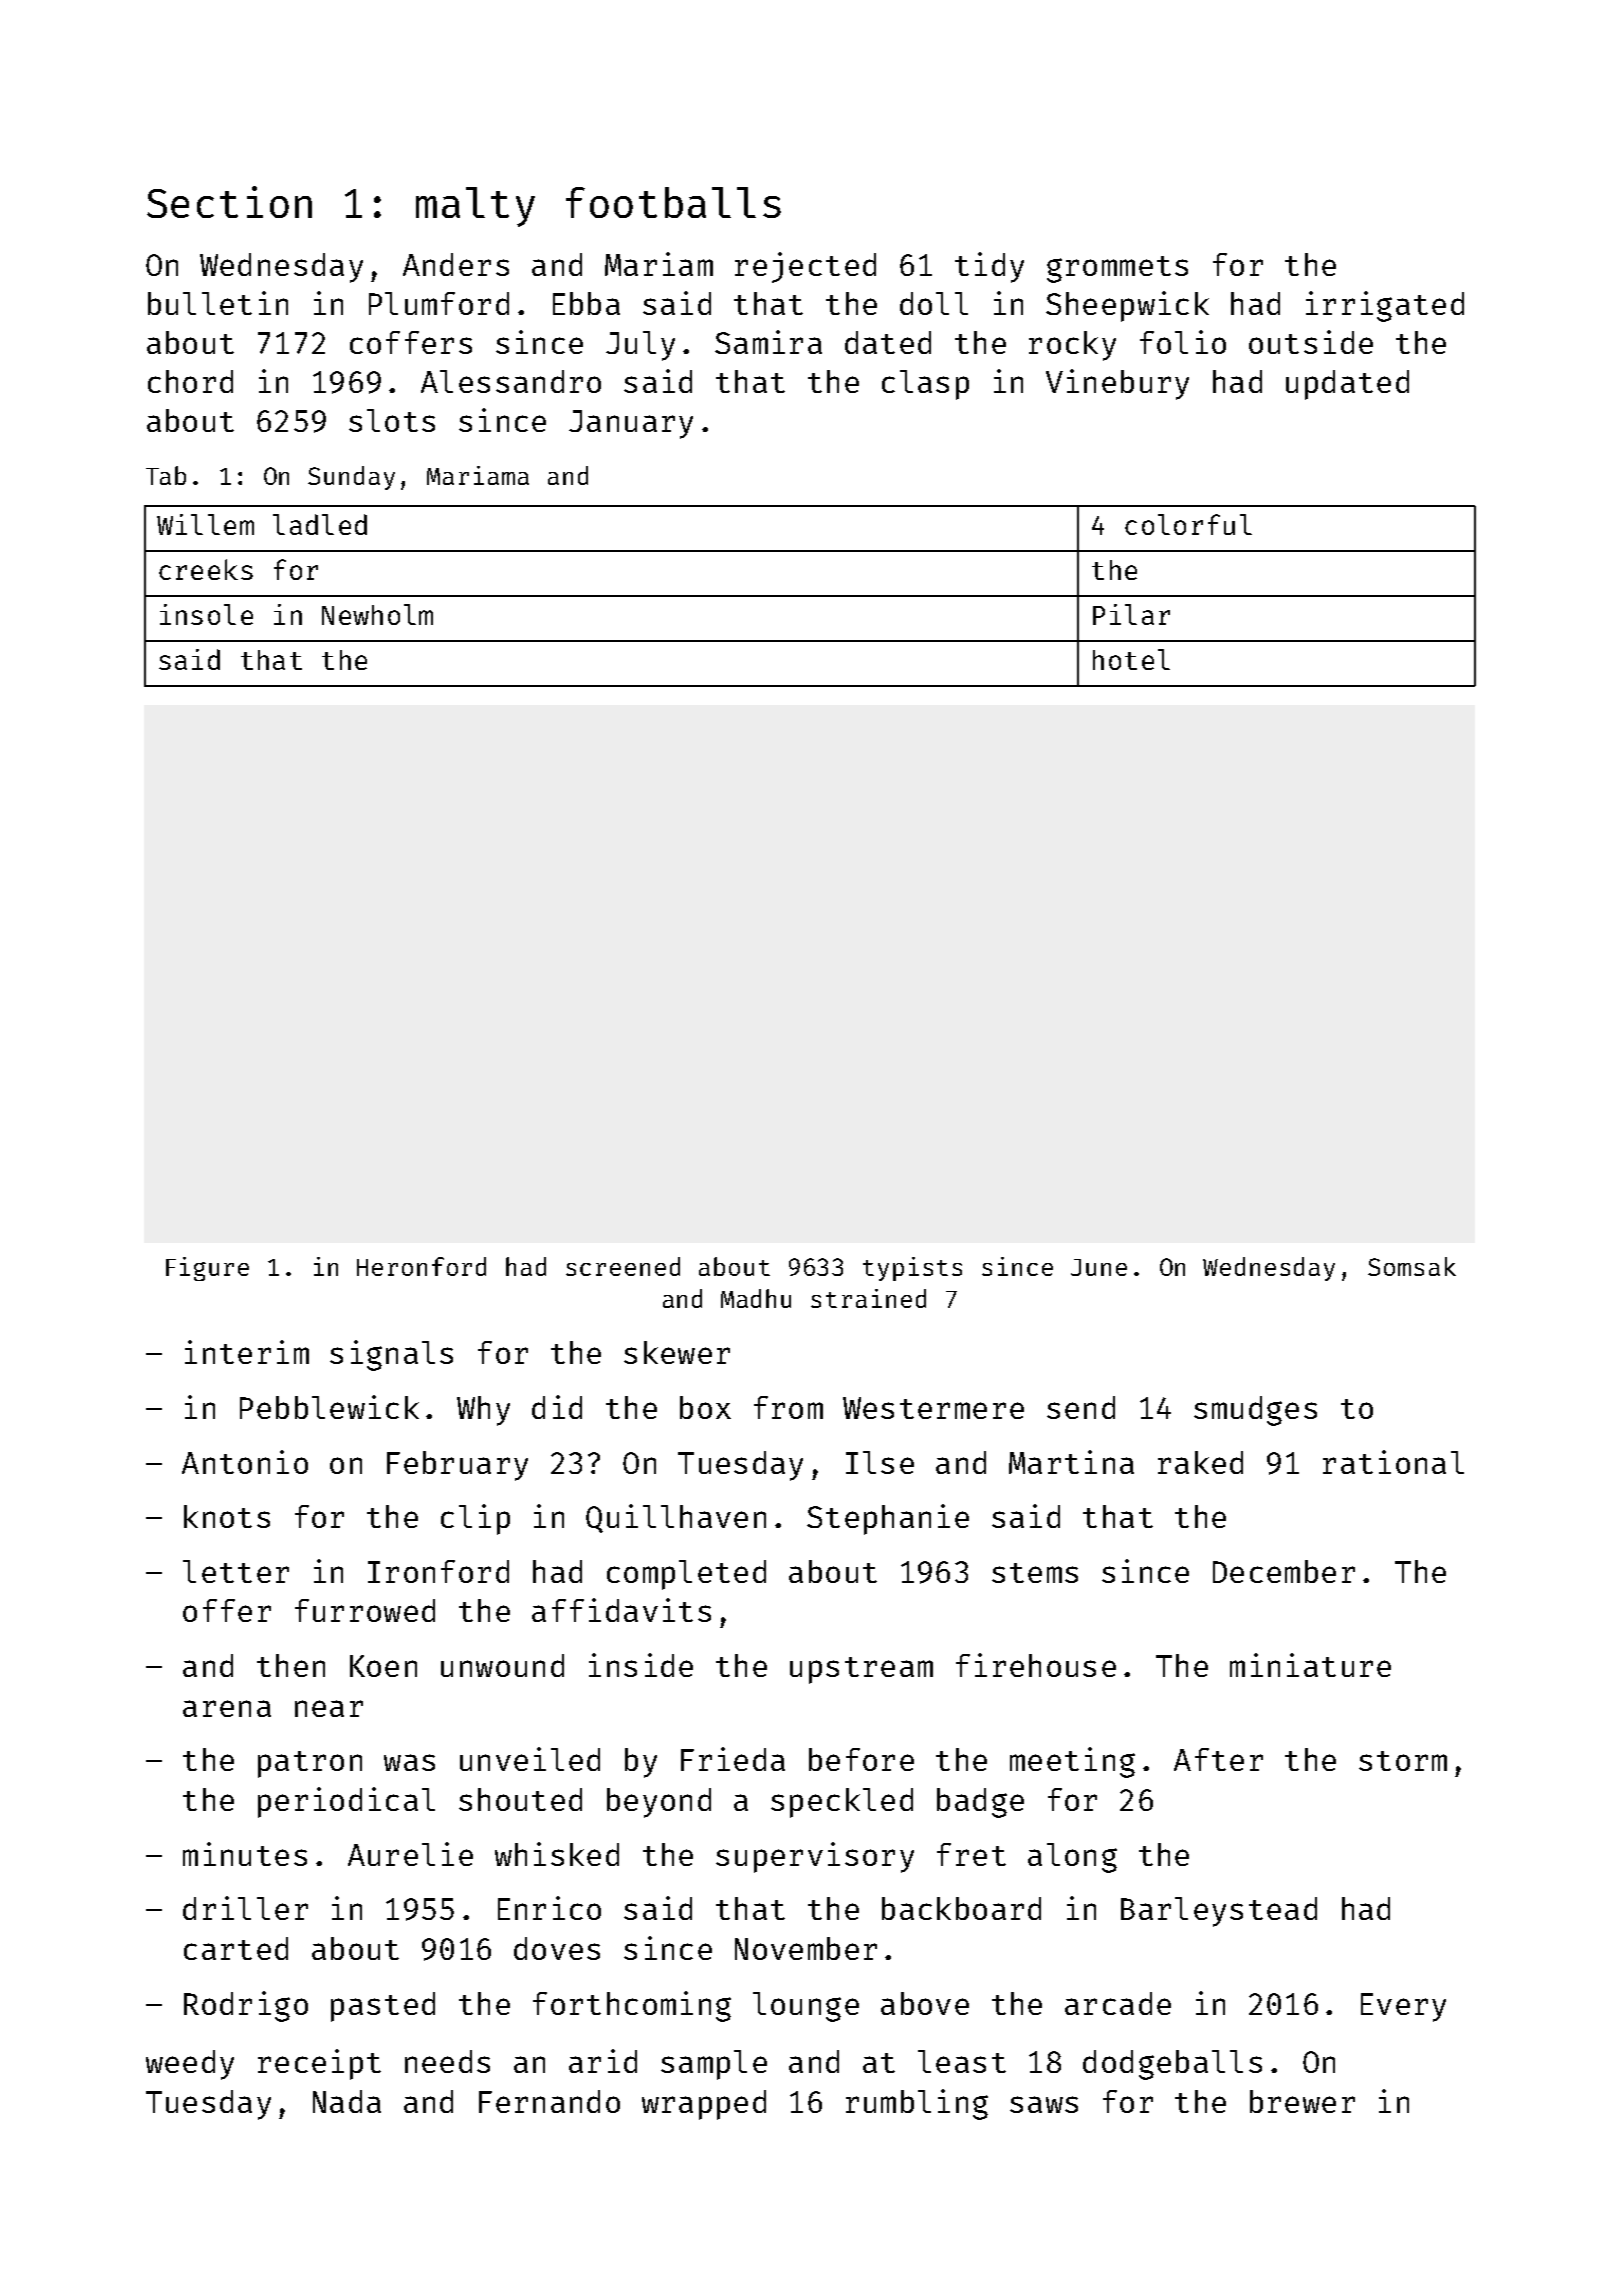 Image resolution: width=1620 pixels, height=2292 pixels. I want to click on irrigated, so click(1385, 306).
